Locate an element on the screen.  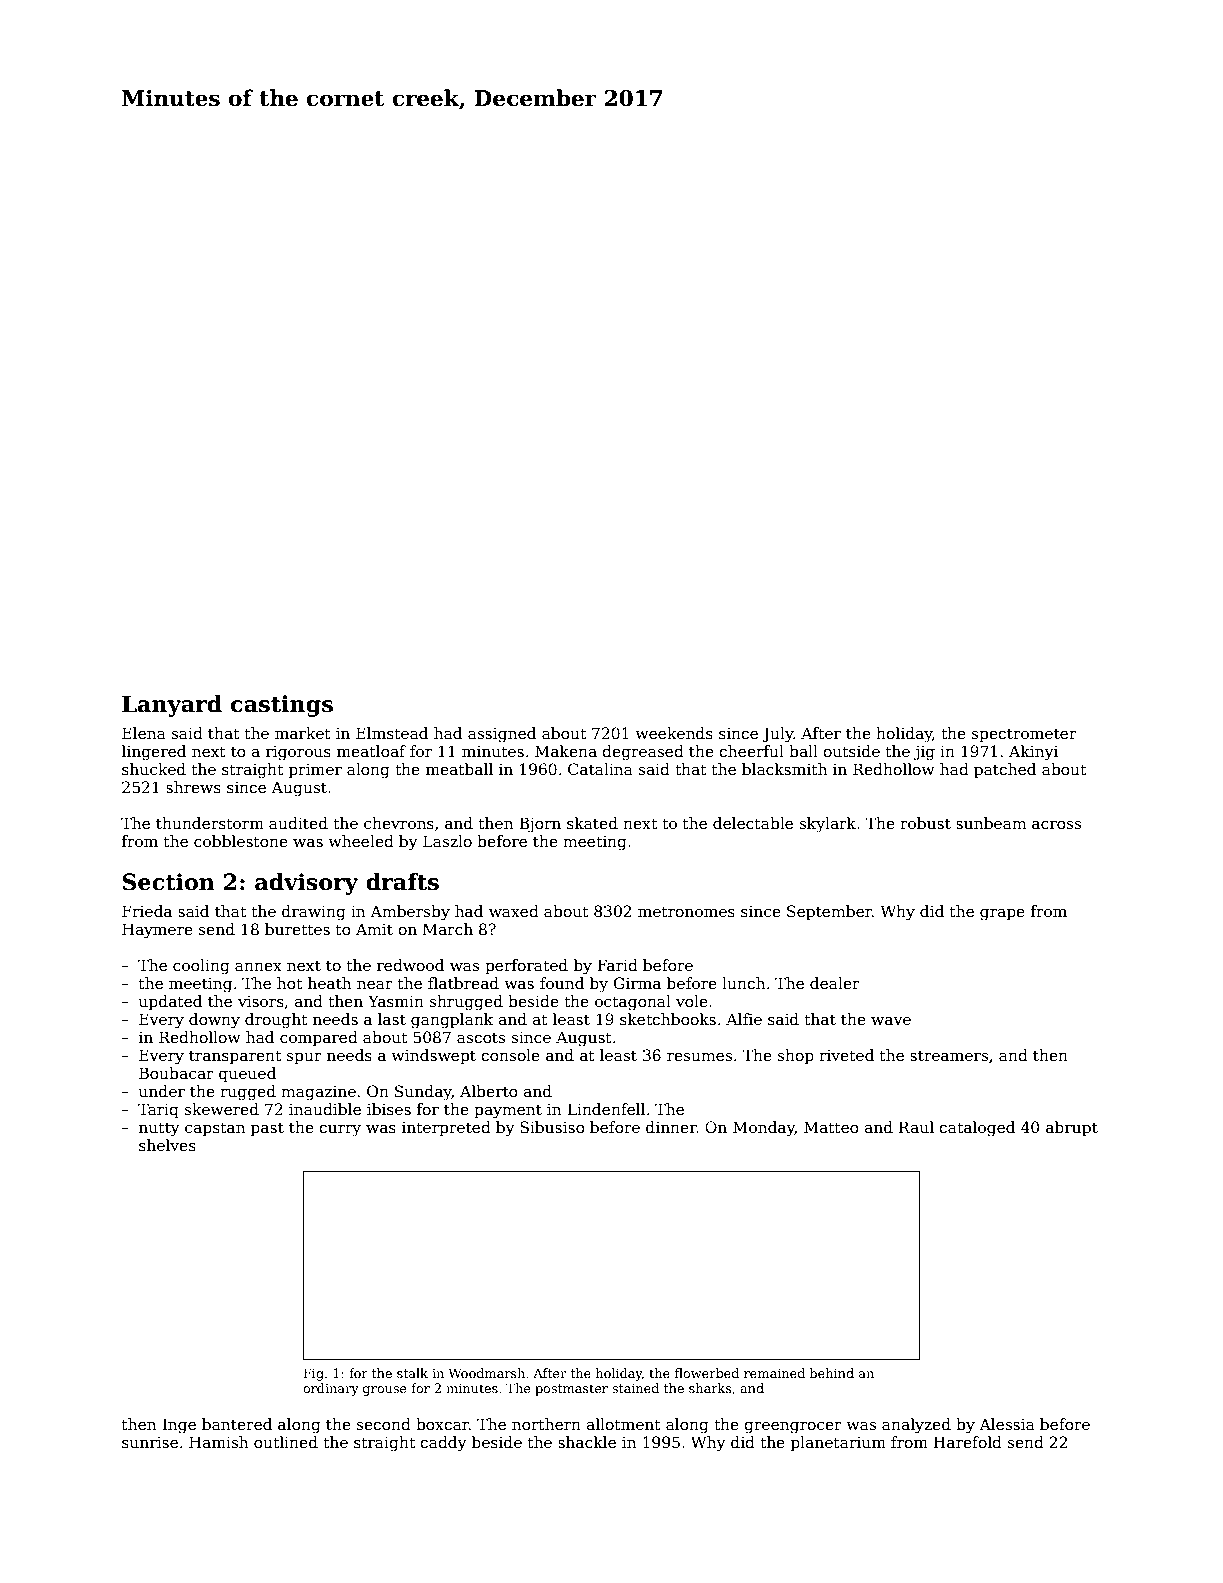
Boubacar is located at coordinates (176, 1073).
